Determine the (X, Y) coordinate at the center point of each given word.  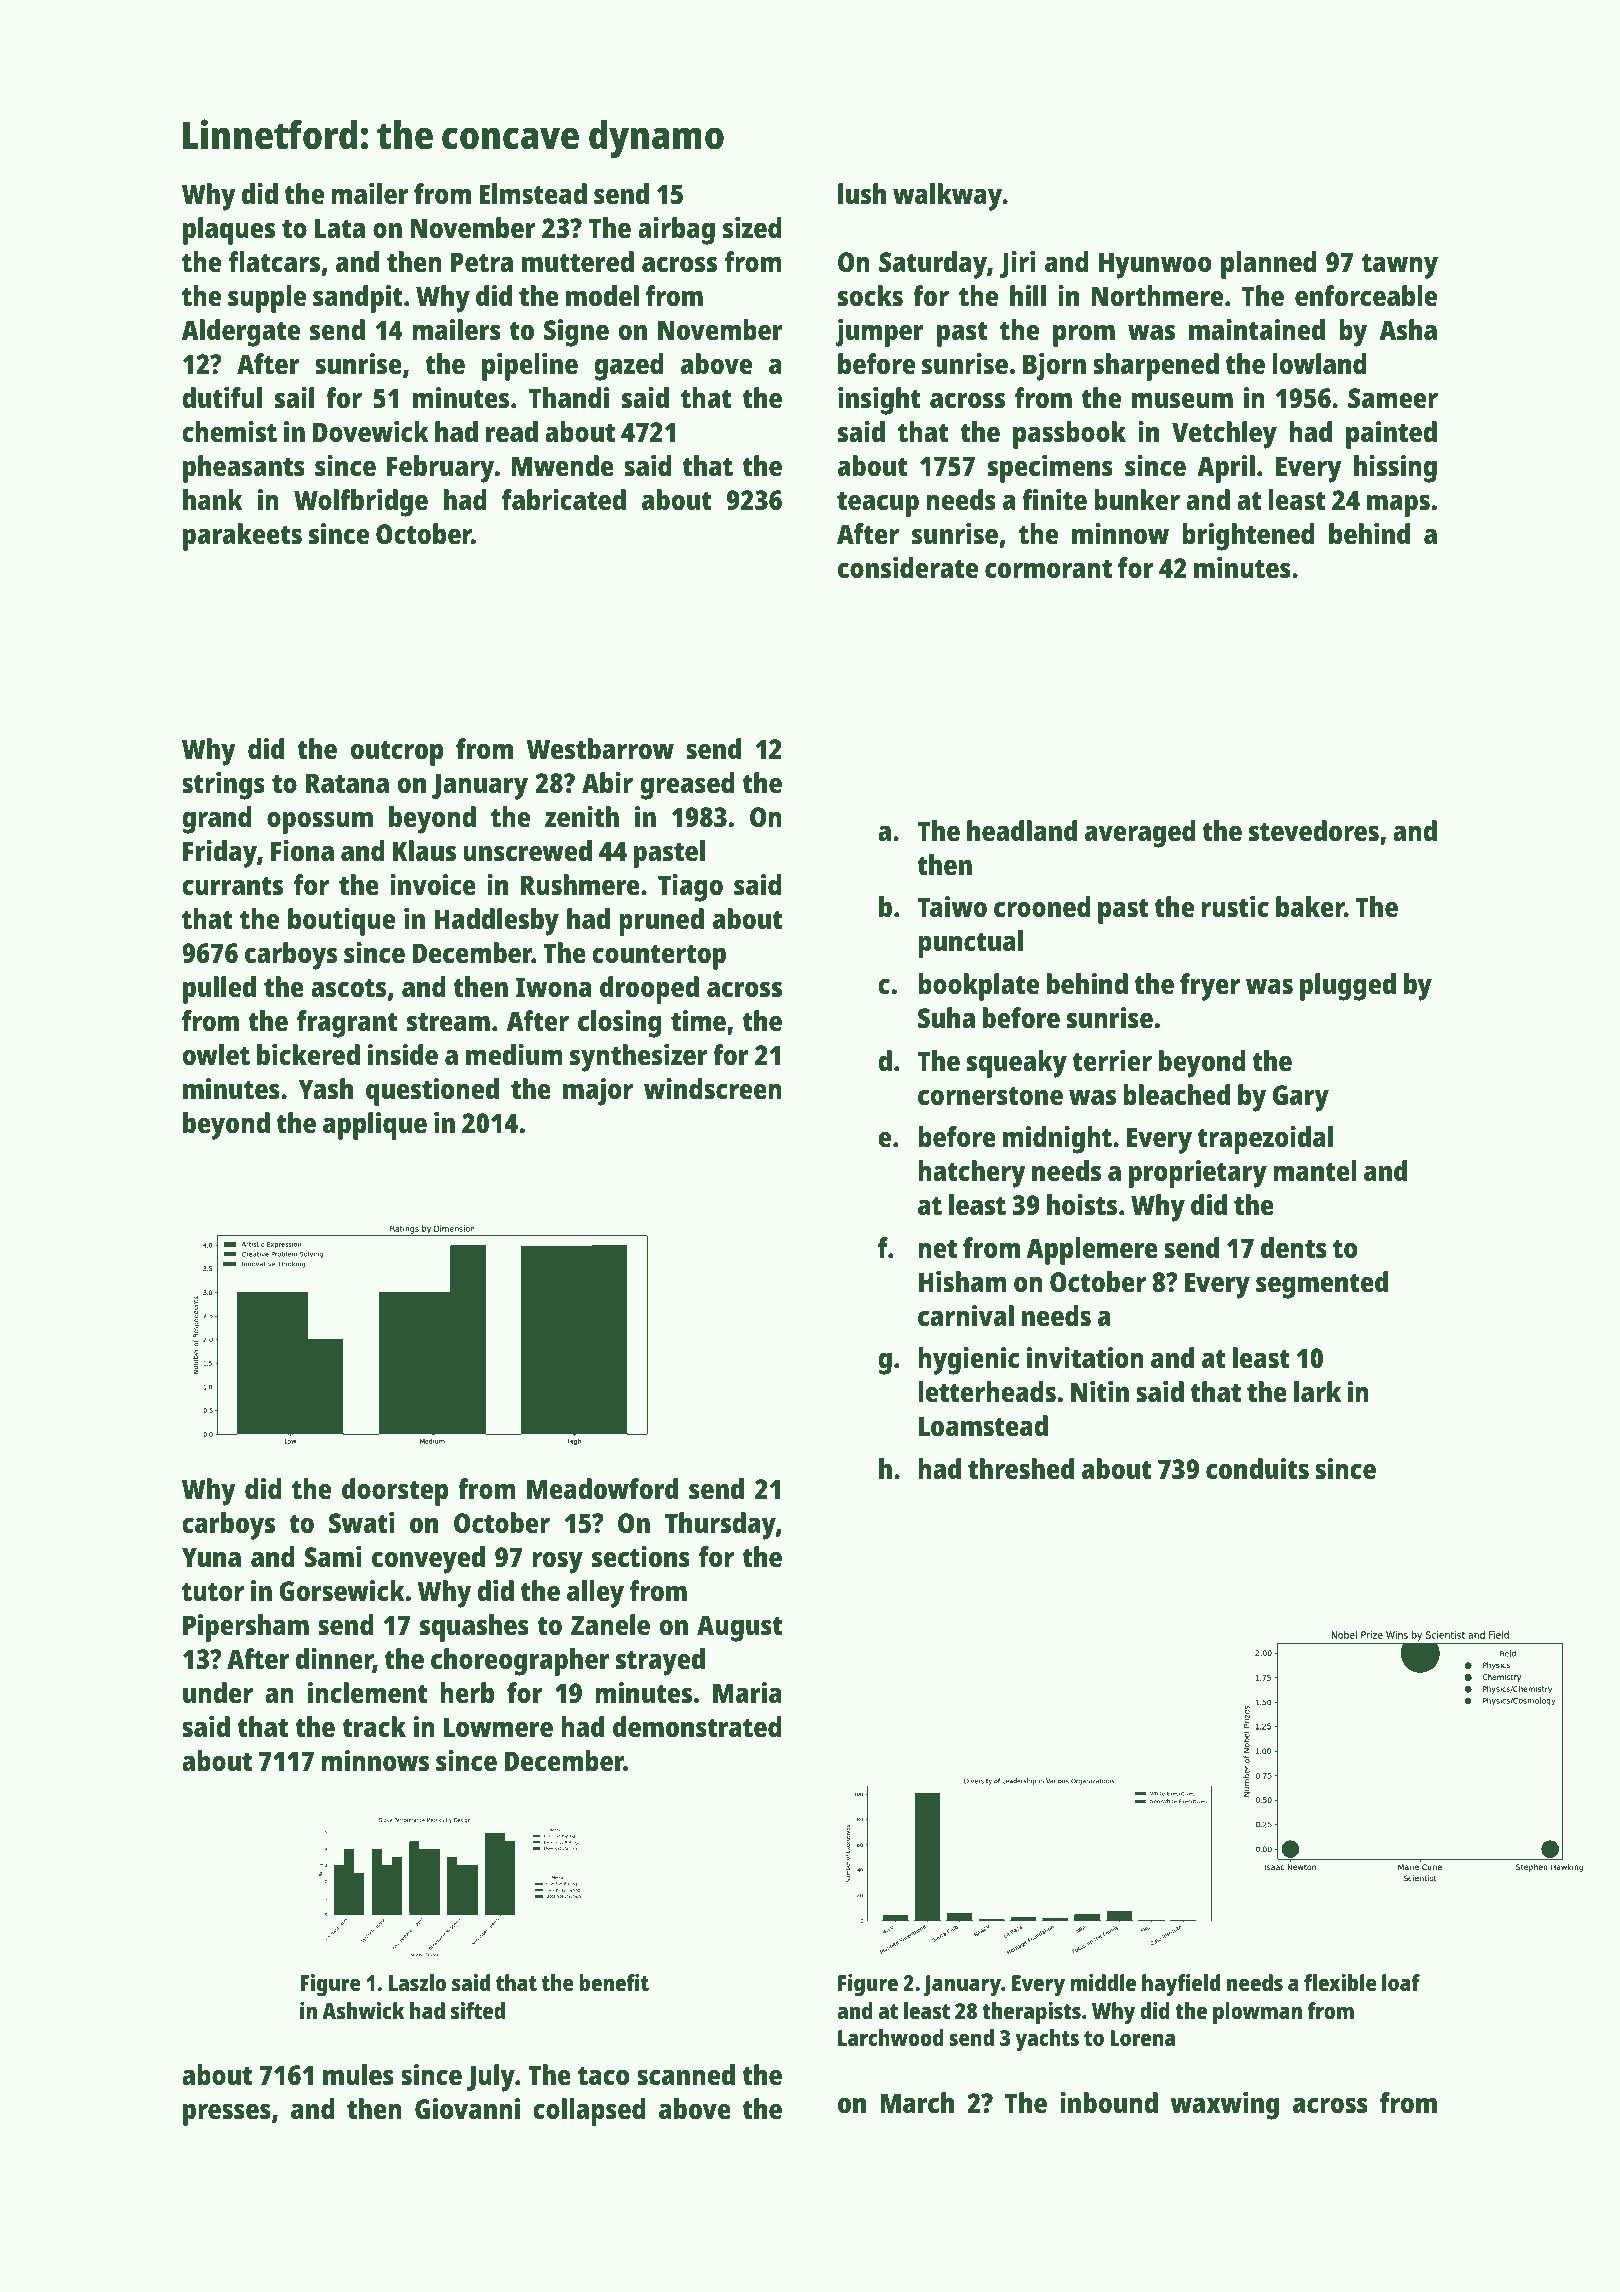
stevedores (1314, 831)
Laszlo (417, 1982)
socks (870, 296)
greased (687, 786)
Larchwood (891, 2037)
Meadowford (602, 1489)
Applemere (1092, 1251)
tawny (1400, 266)
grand (217, 820)
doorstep (395, 1492)
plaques (229, 231)
